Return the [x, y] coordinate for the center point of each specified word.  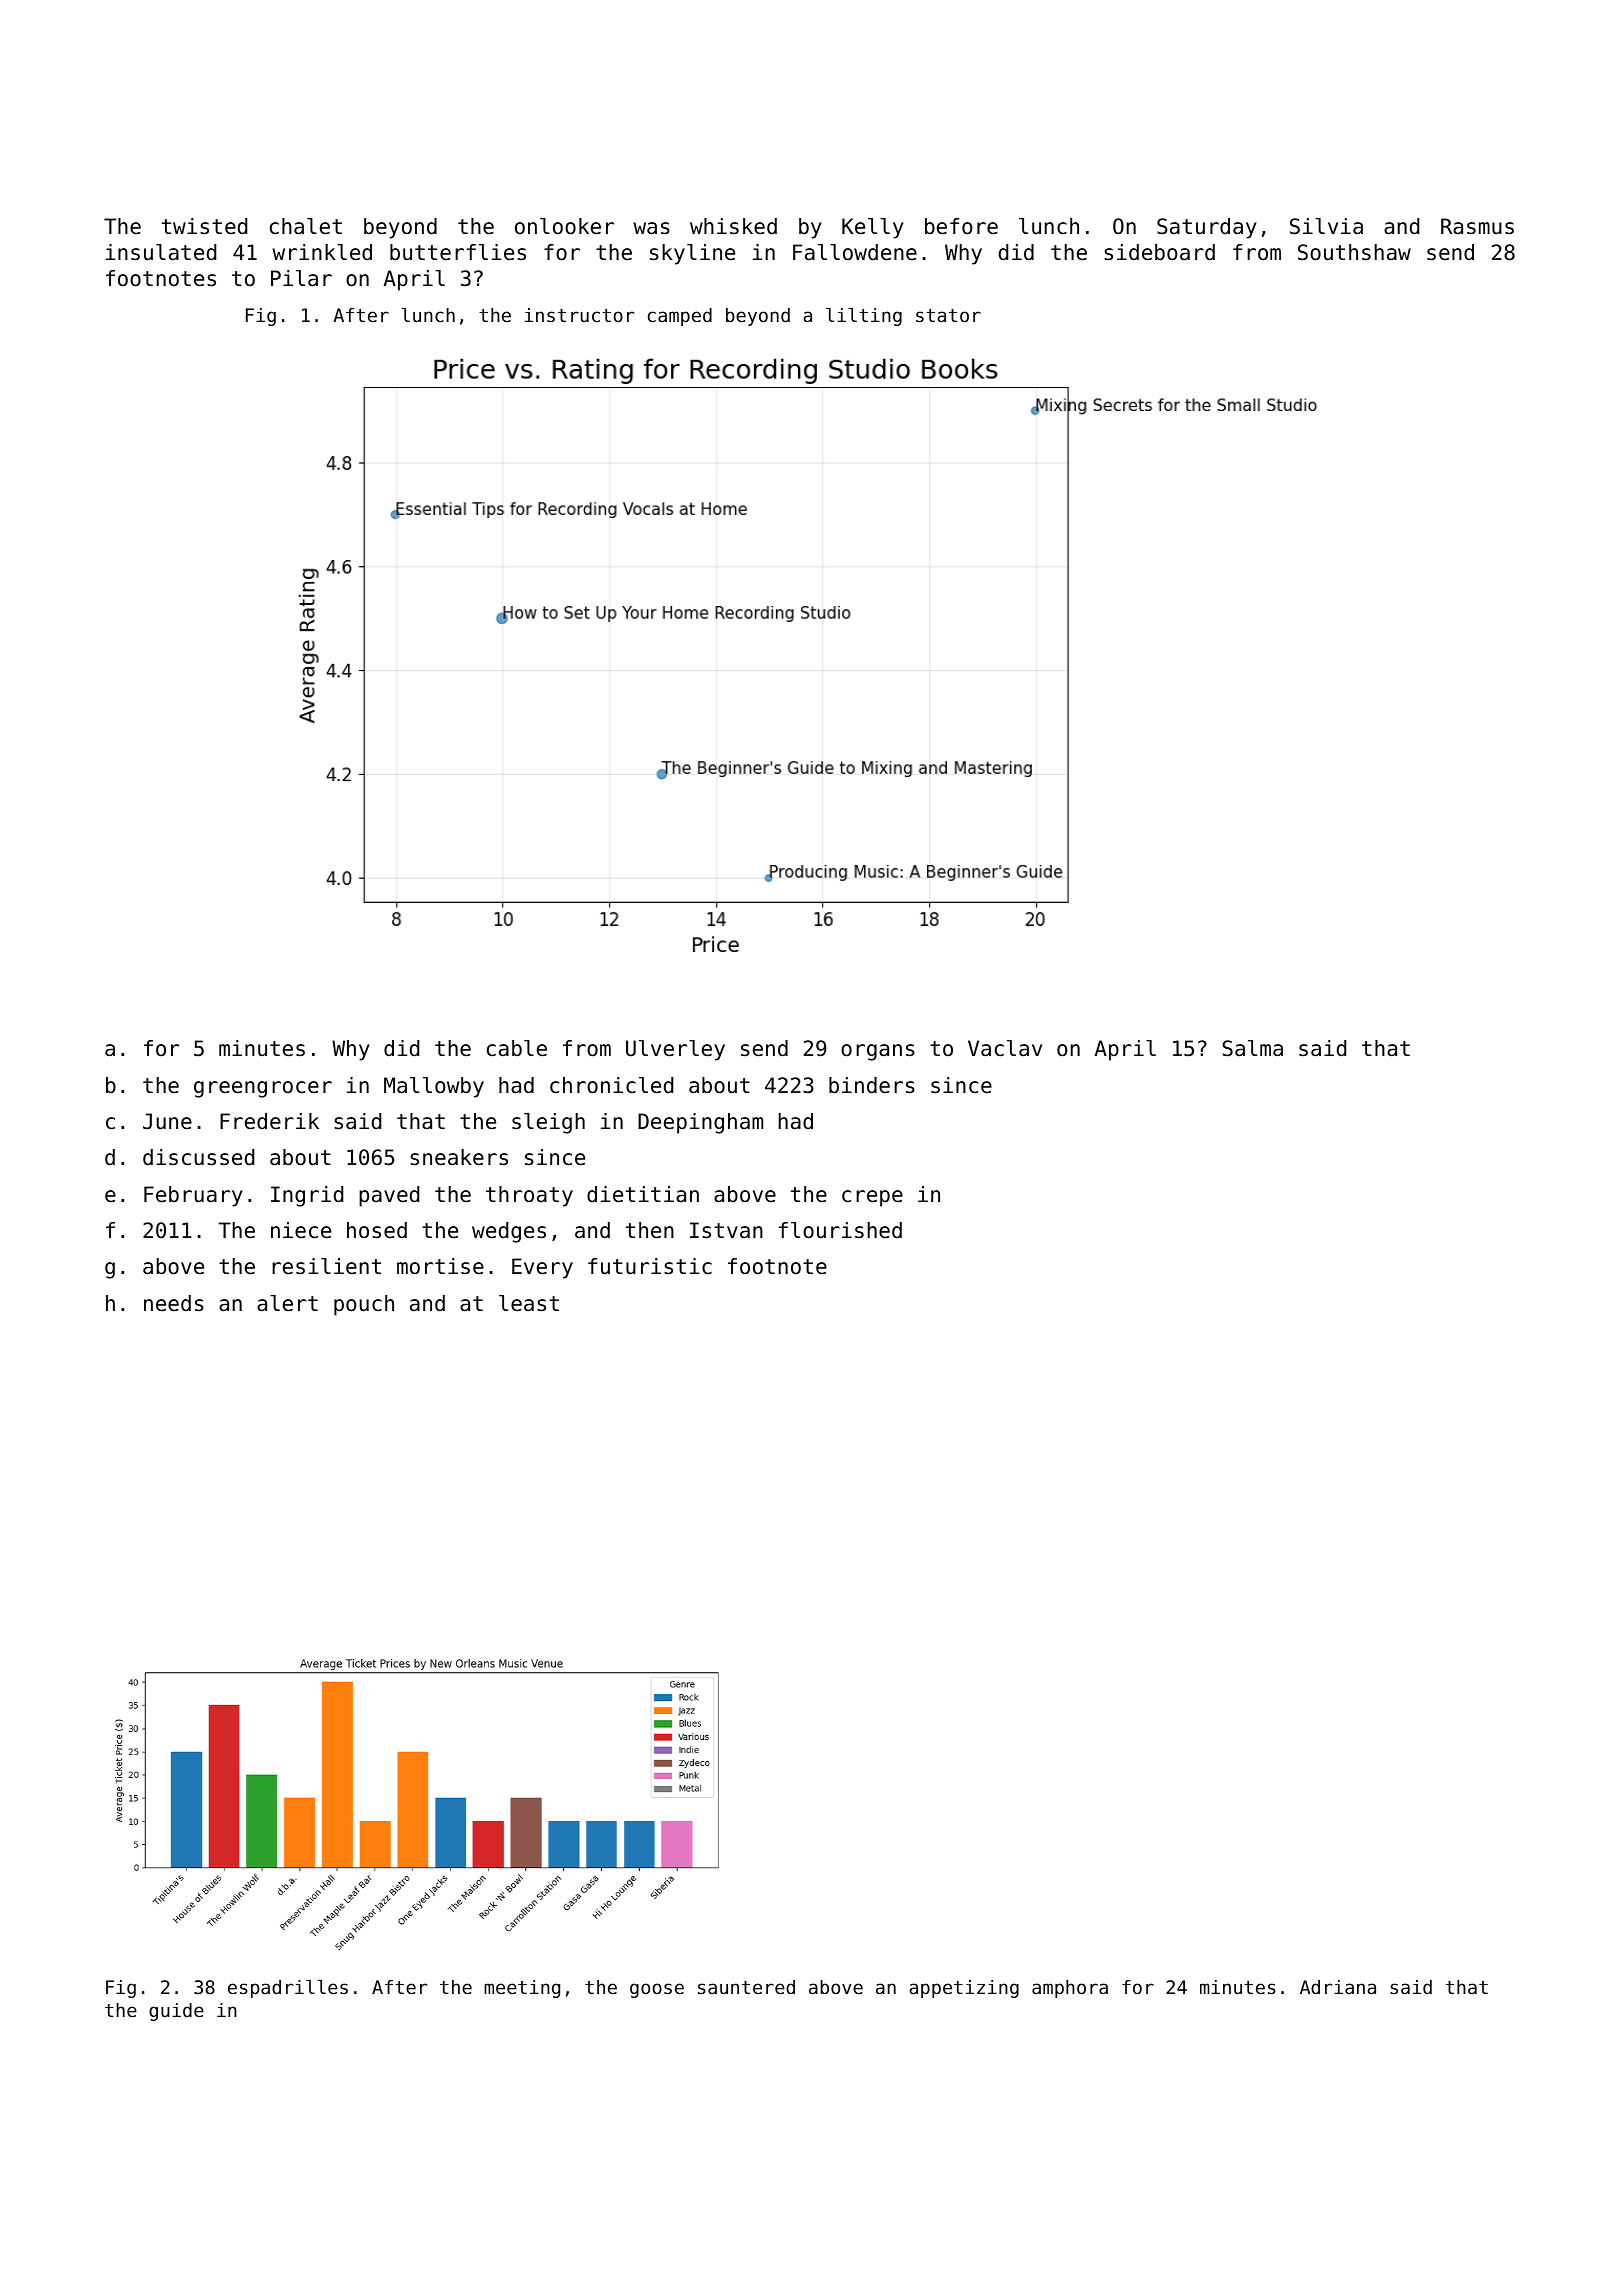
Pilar [301, 278]
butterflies [458, 252]
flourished [840, 1230]
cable [517, 1048]
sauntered [746, 1987]
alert [287, 1303]
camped [680, 317]
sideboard [1159, 252]
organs [878, 1052]
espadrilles [288, 1989]
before [961, 226]
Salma [1252, 1048]
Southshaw [1354, 252]
